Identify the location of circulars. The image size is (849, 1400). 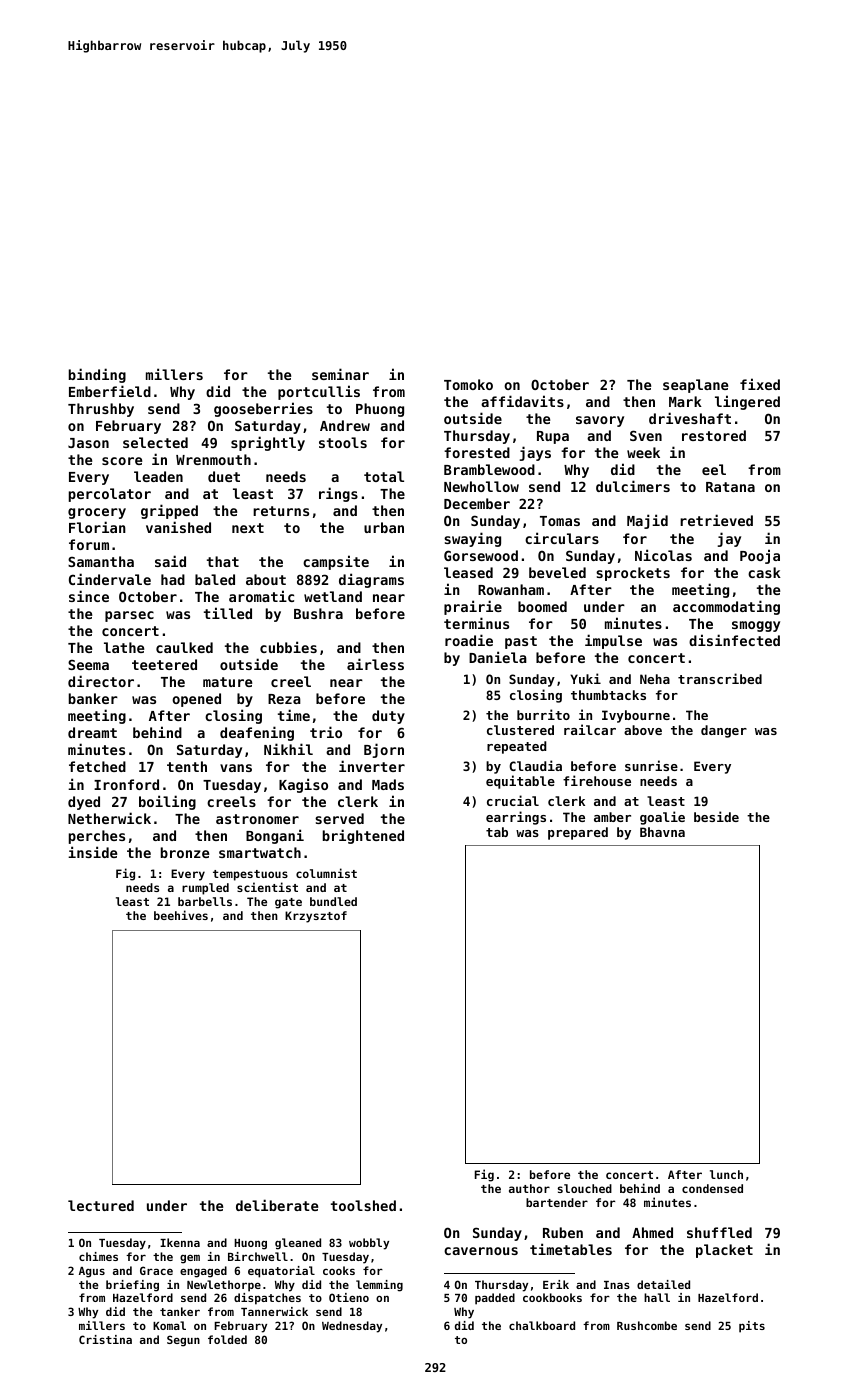
(562, 538).
